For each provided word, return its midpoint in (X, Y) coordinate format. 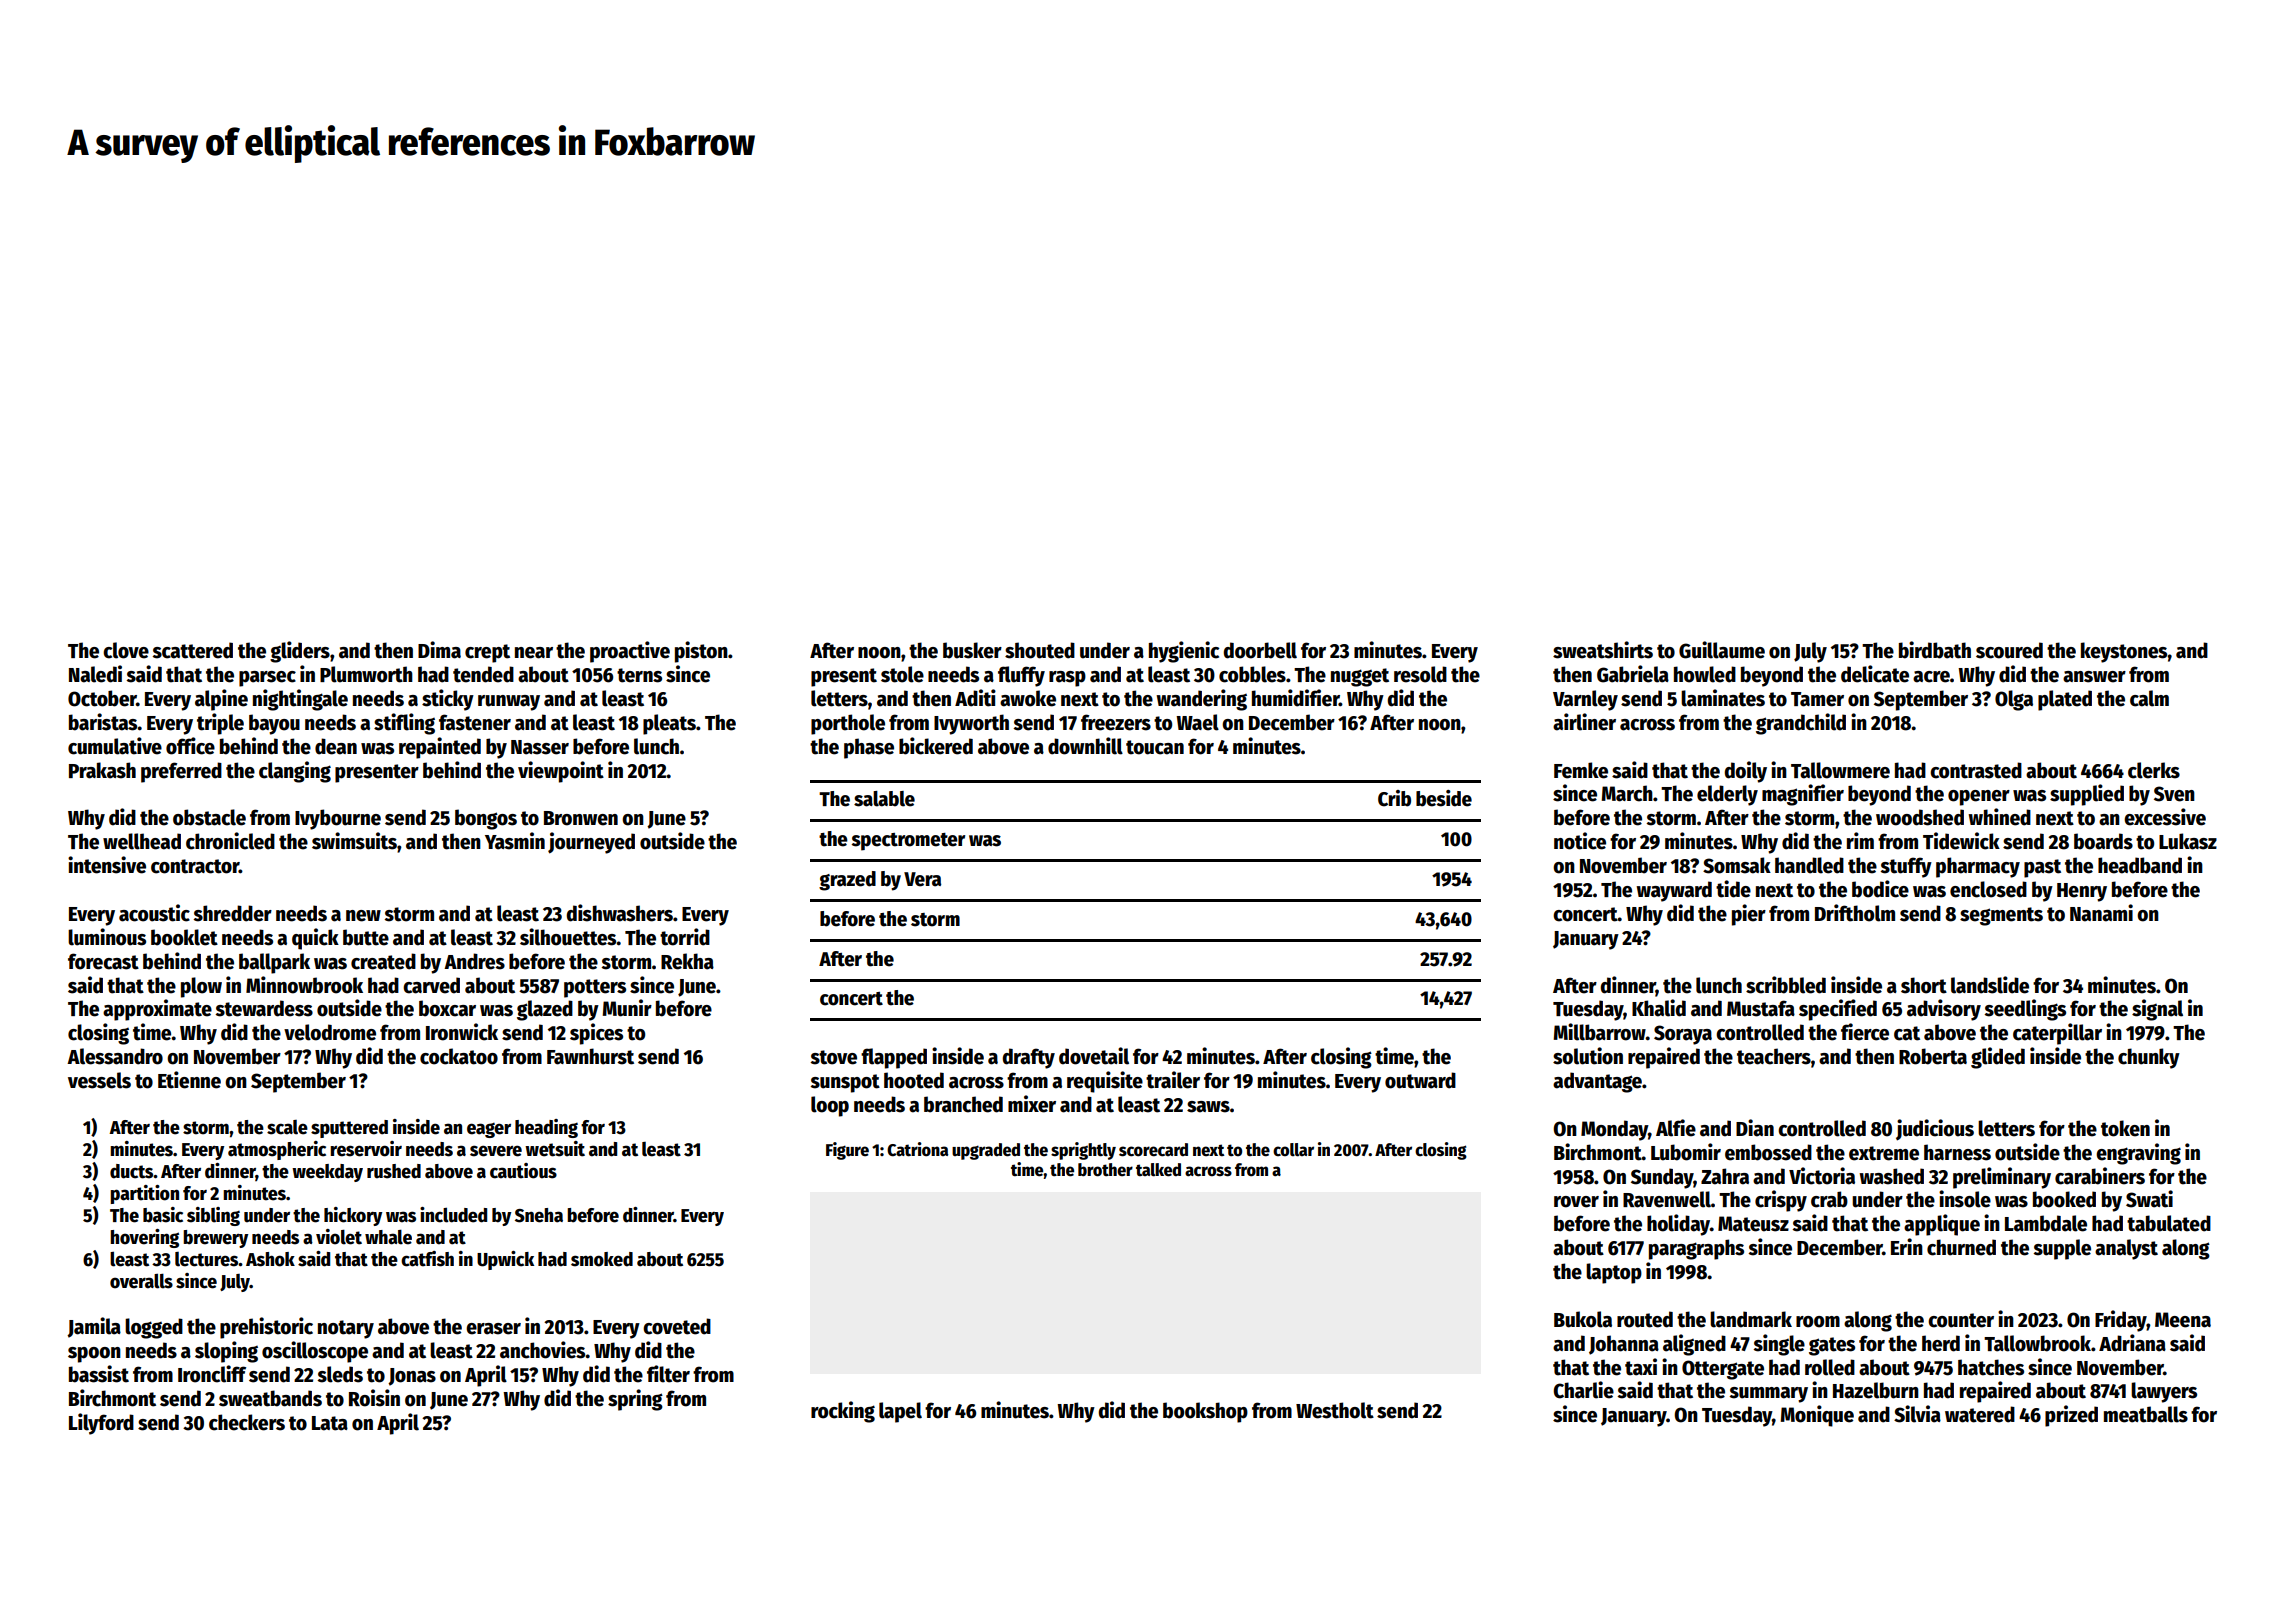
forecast (103, 961)
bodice (1880, 889)
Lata (330, 1423)
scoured (2009, 650)
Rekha (687, 961)
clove (126, 650)
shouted (1040, 650)
